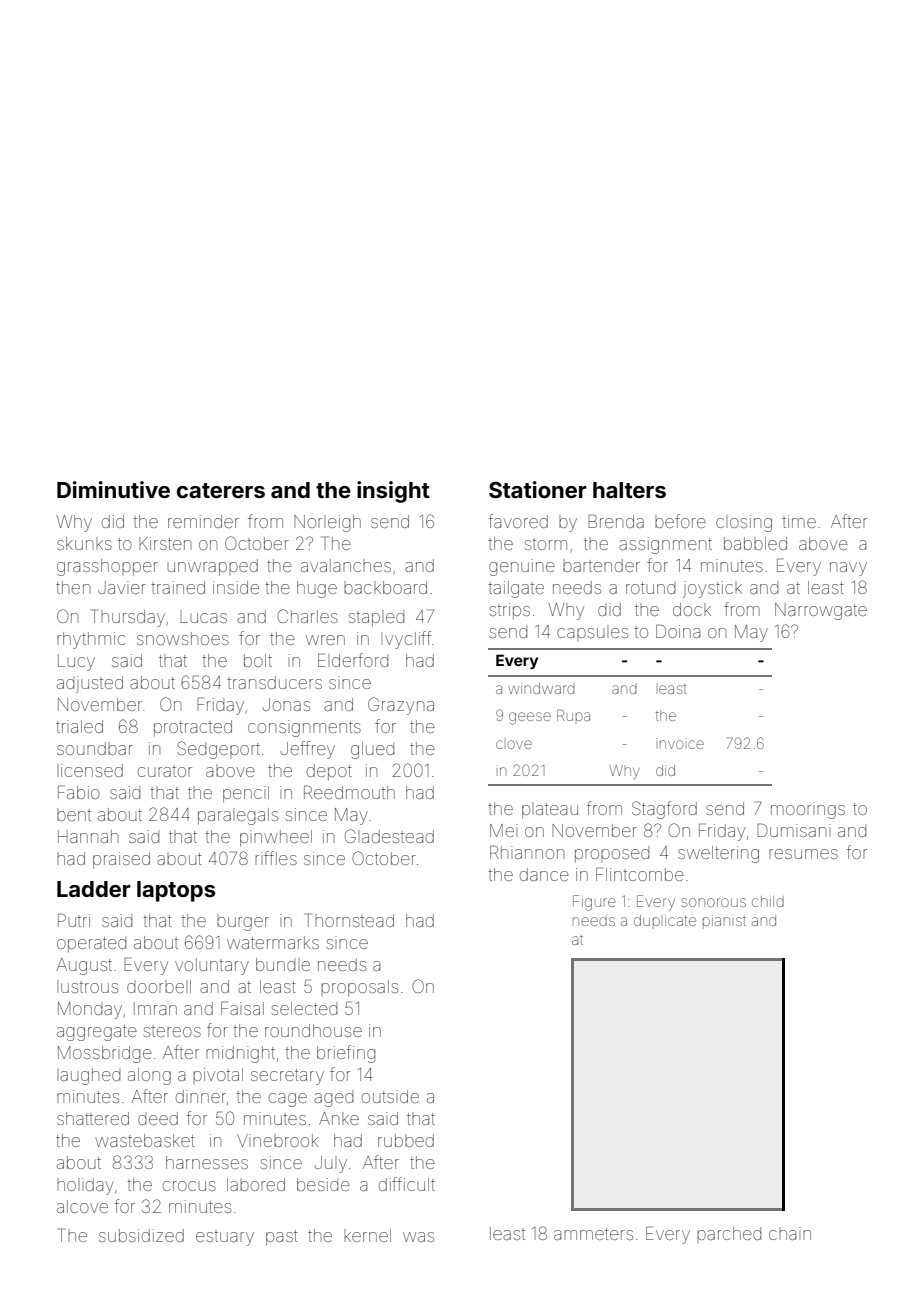  What do you see at coordinates (346, 1054) in the image?
I see `briefing` at bounding box center [346, 1054].
